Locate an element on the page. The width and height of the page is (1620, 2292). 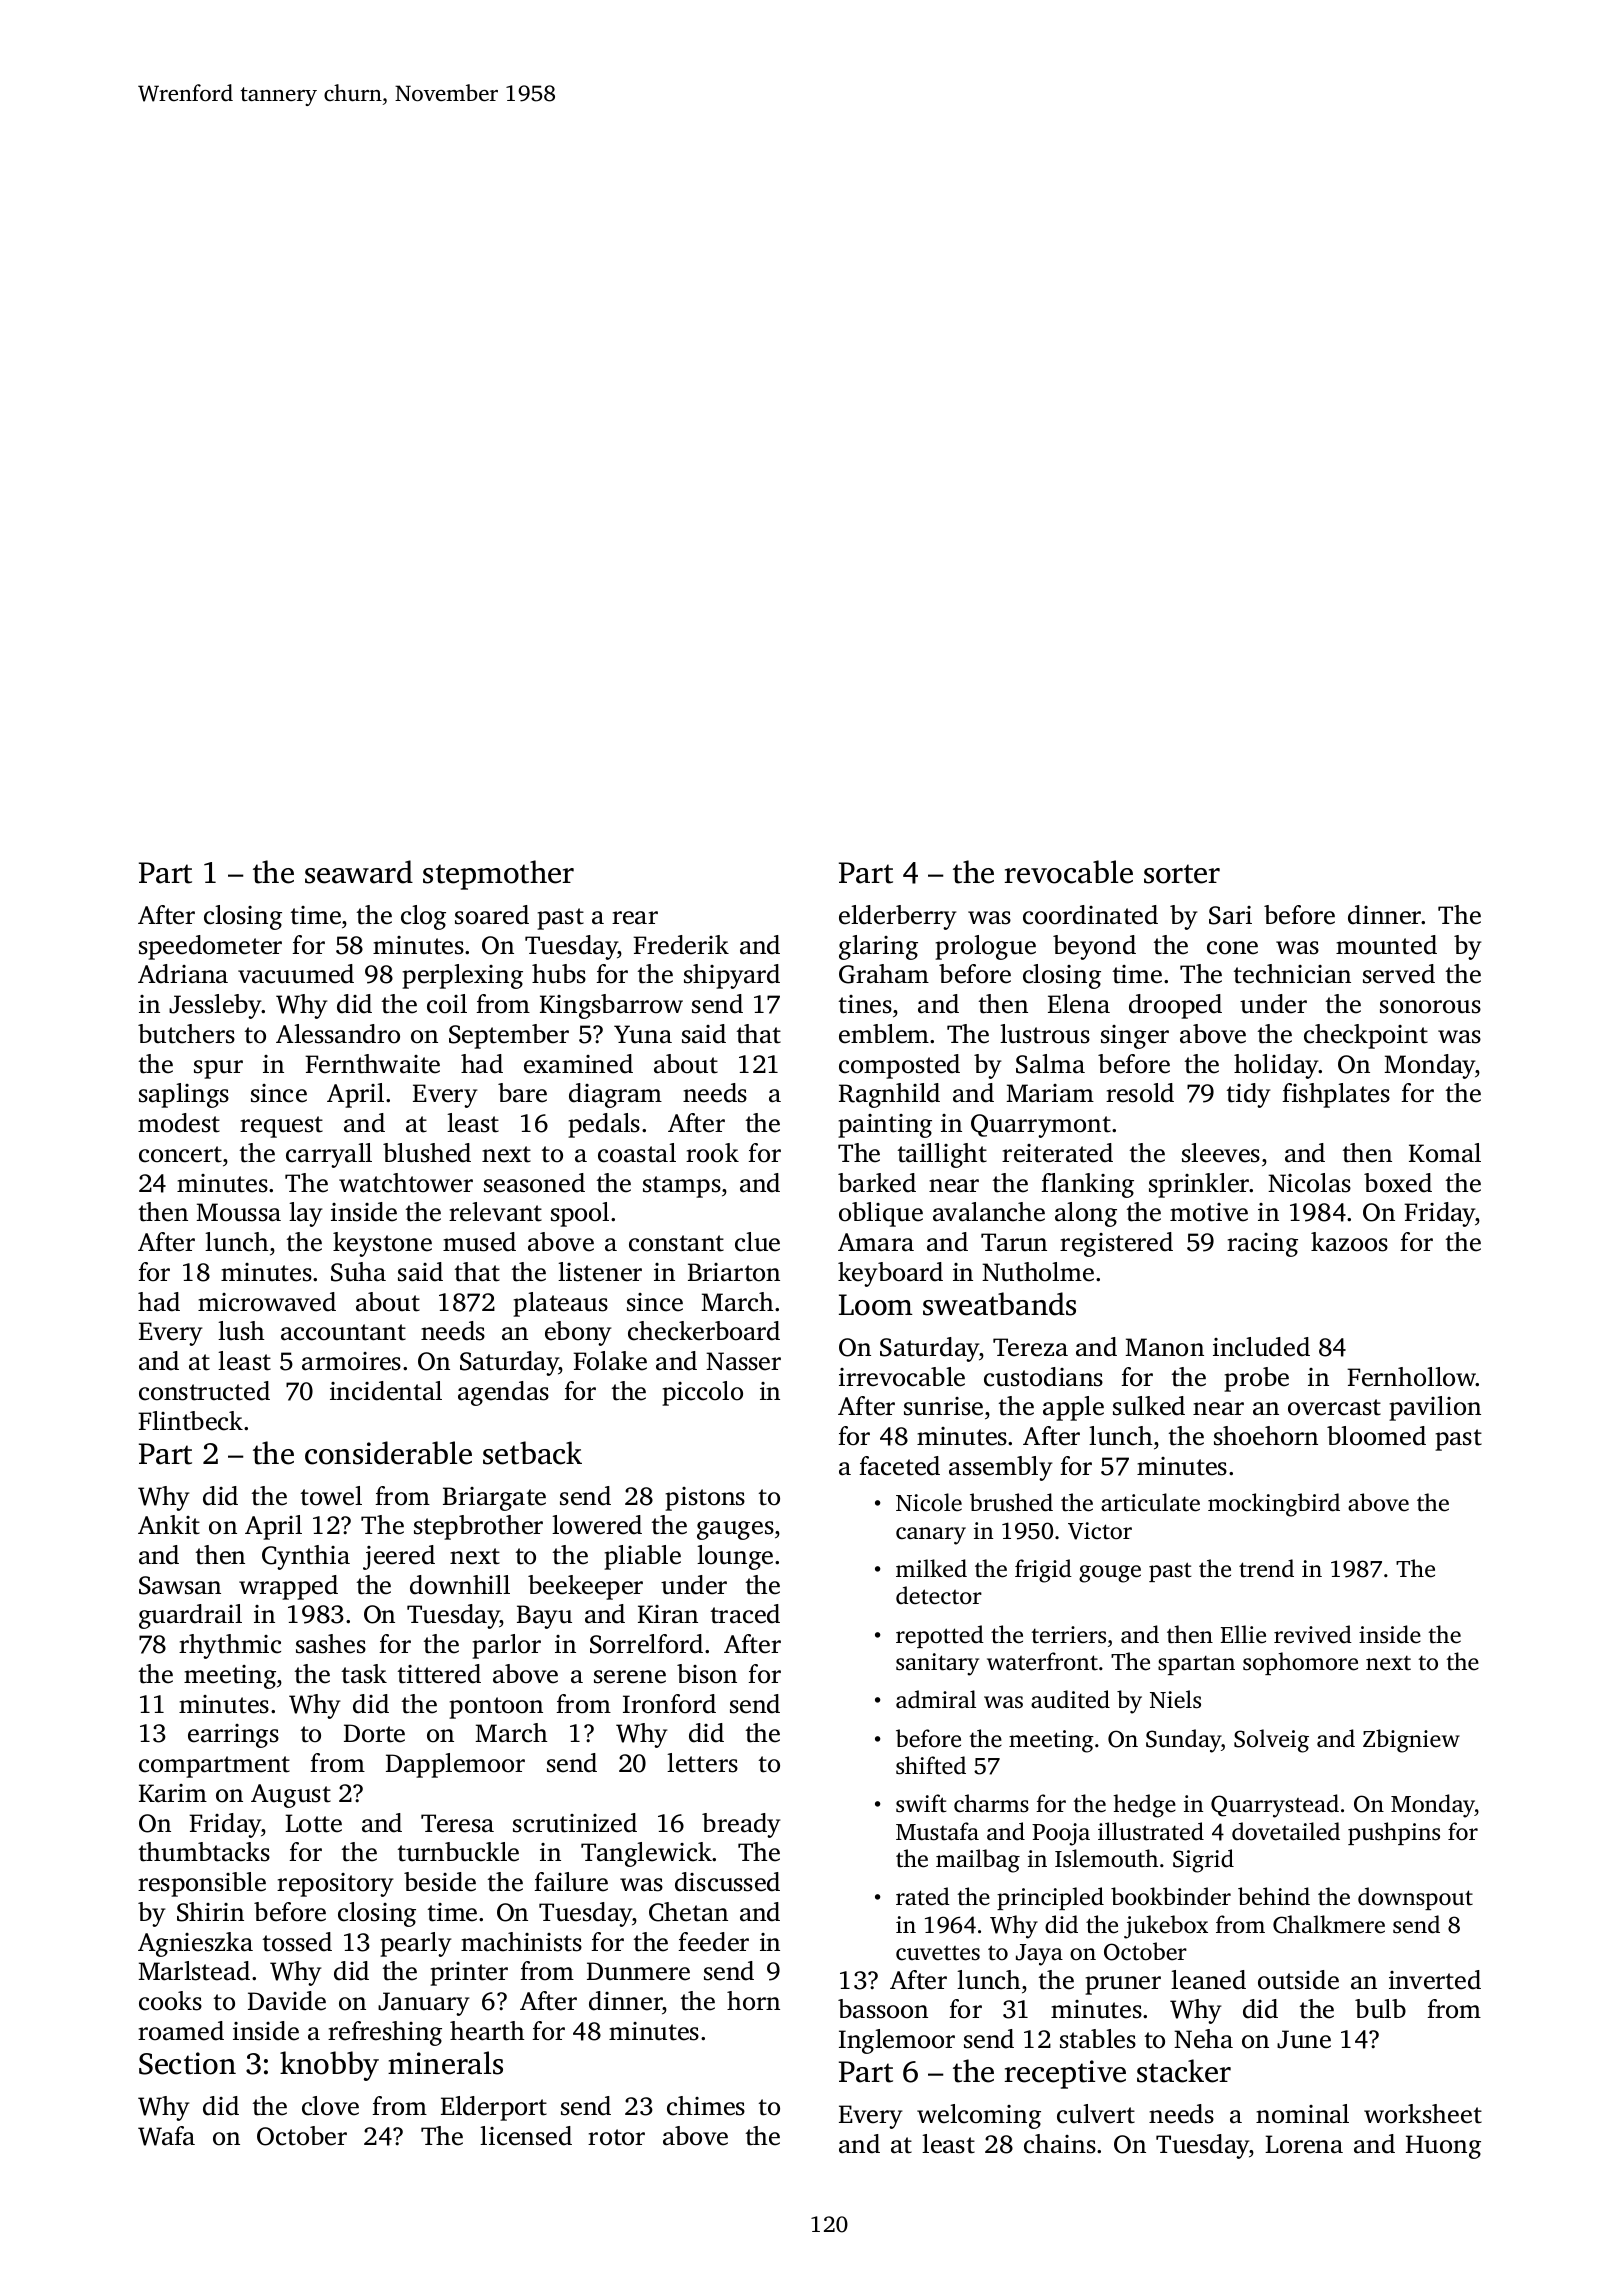
Alessandro is located at coordinates (338, 1034).
